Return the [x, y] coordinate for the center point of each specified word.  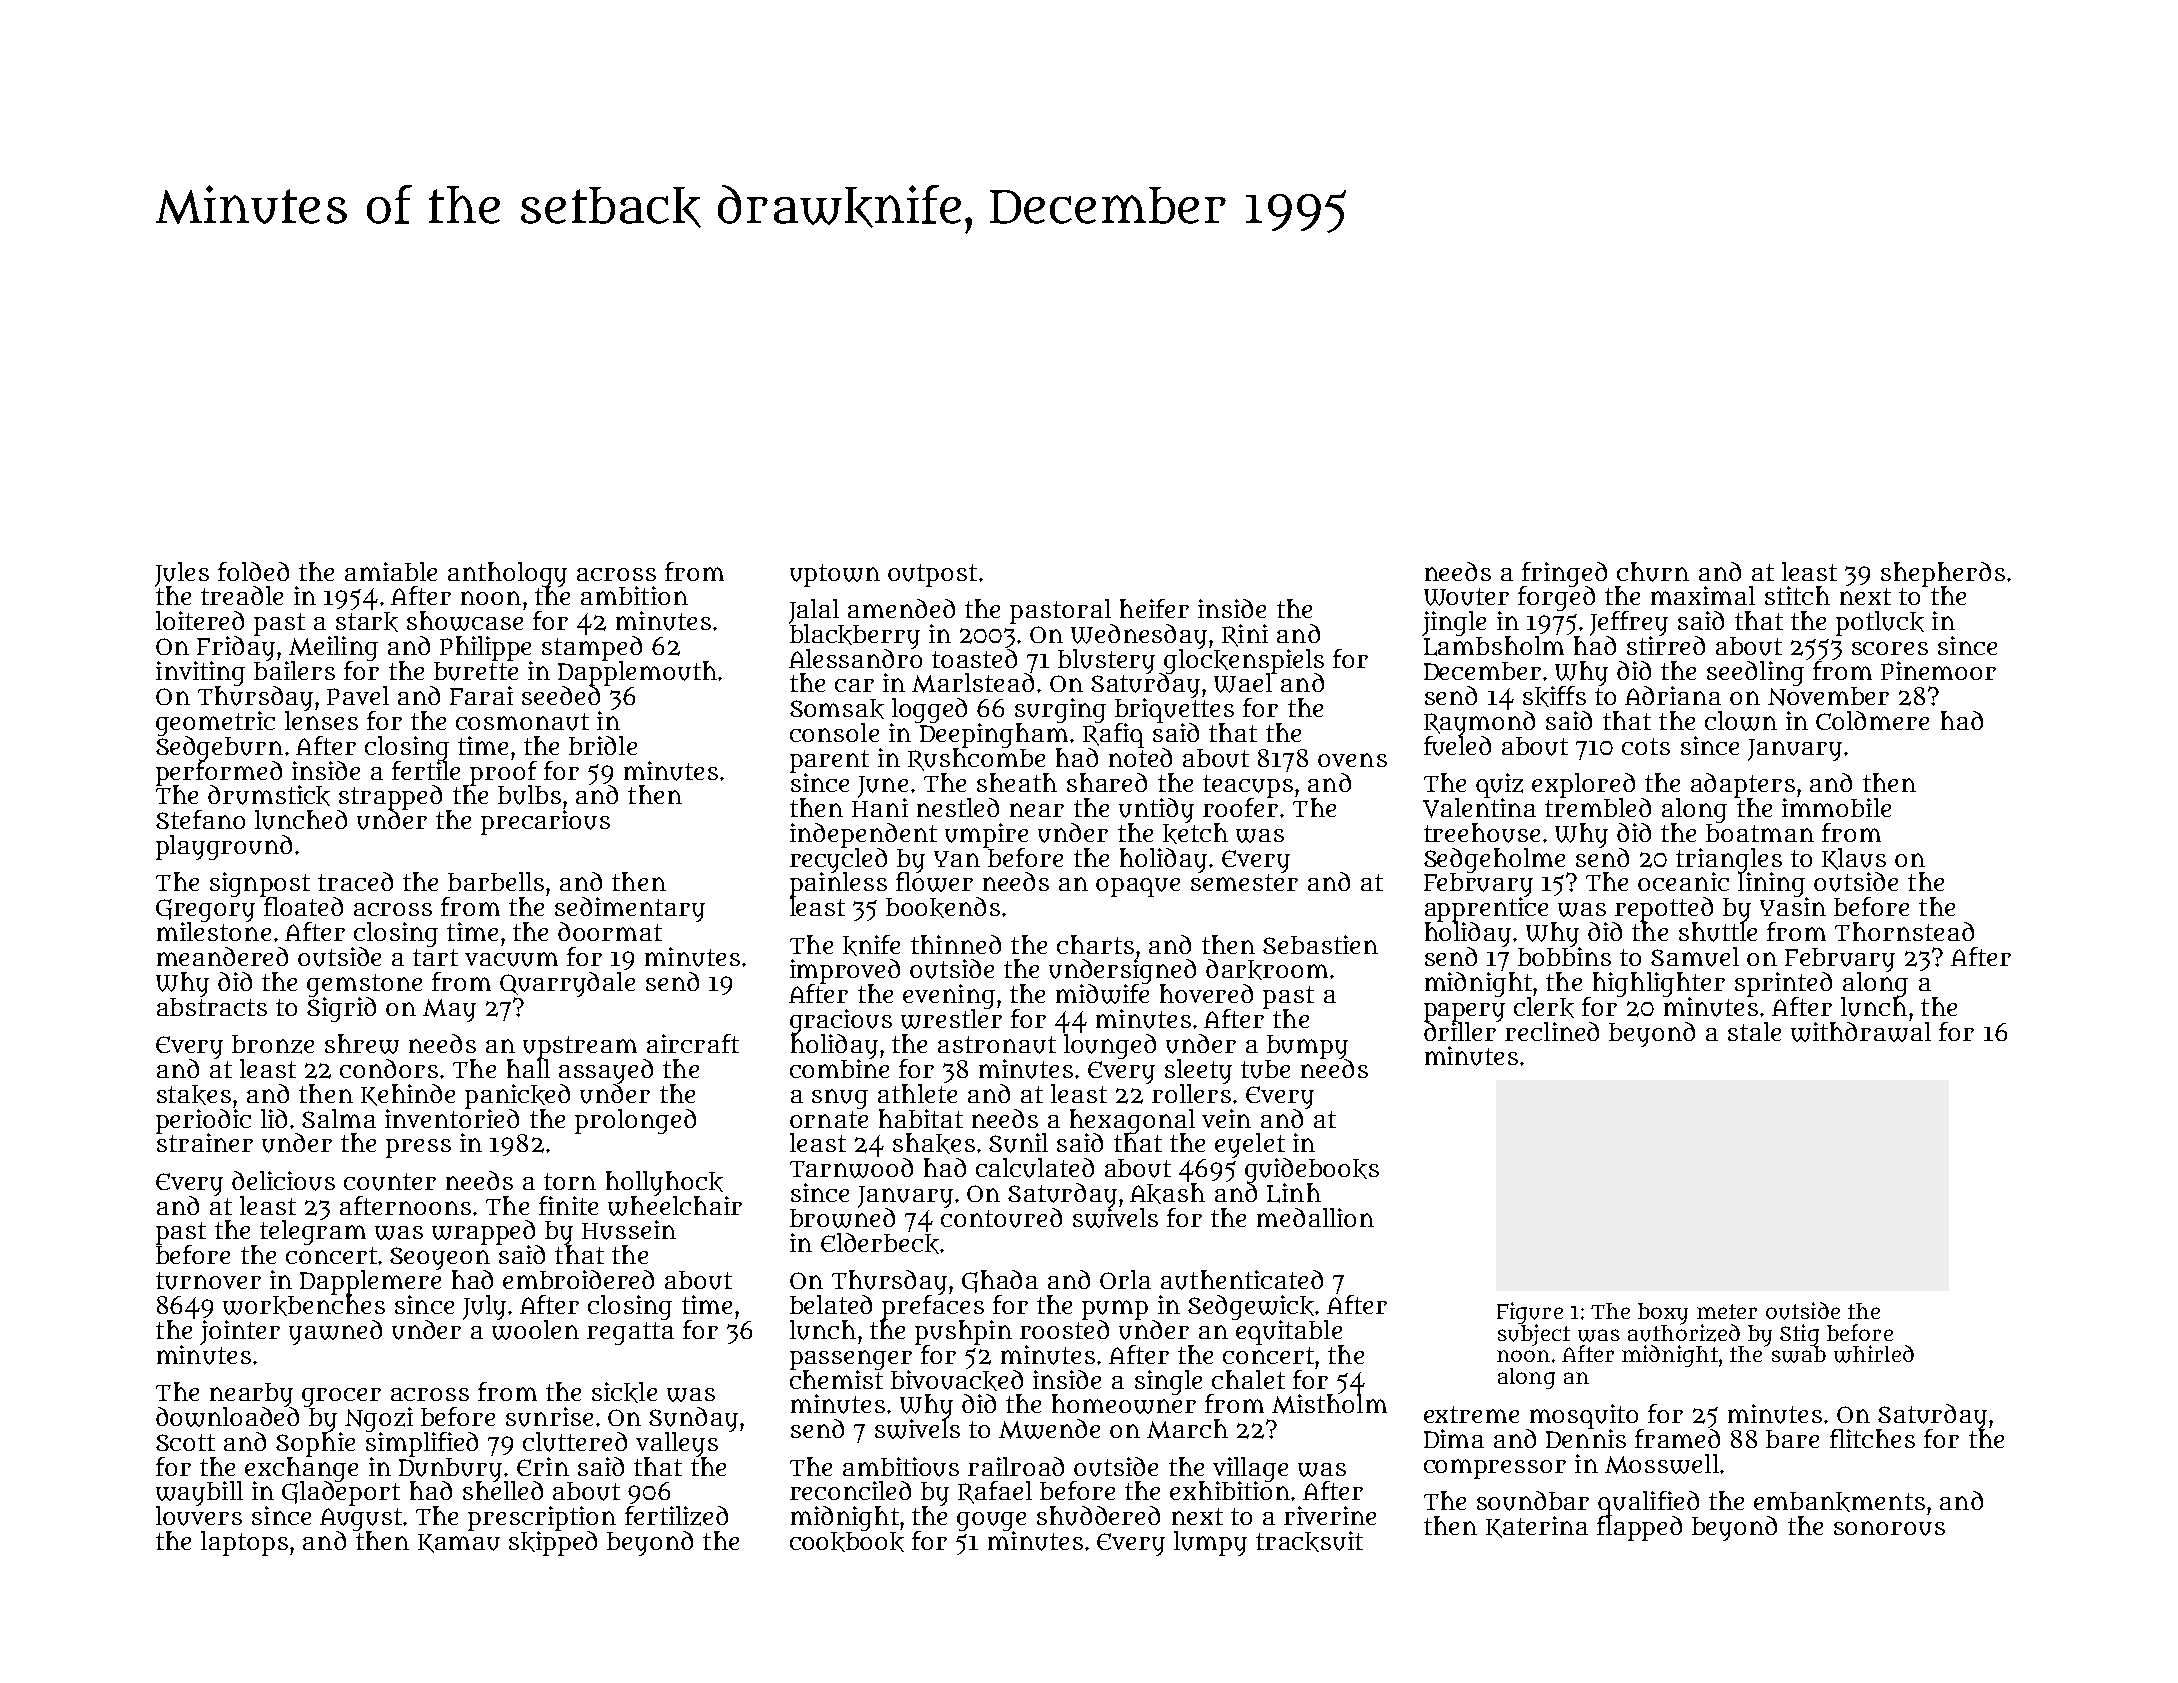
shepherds [1943, 574]
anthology [507, 574]
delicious [283, 1181]
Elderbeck [880, 1243]
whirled [1874, 1354]
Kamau [459, 1543]
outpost [932, 575]
